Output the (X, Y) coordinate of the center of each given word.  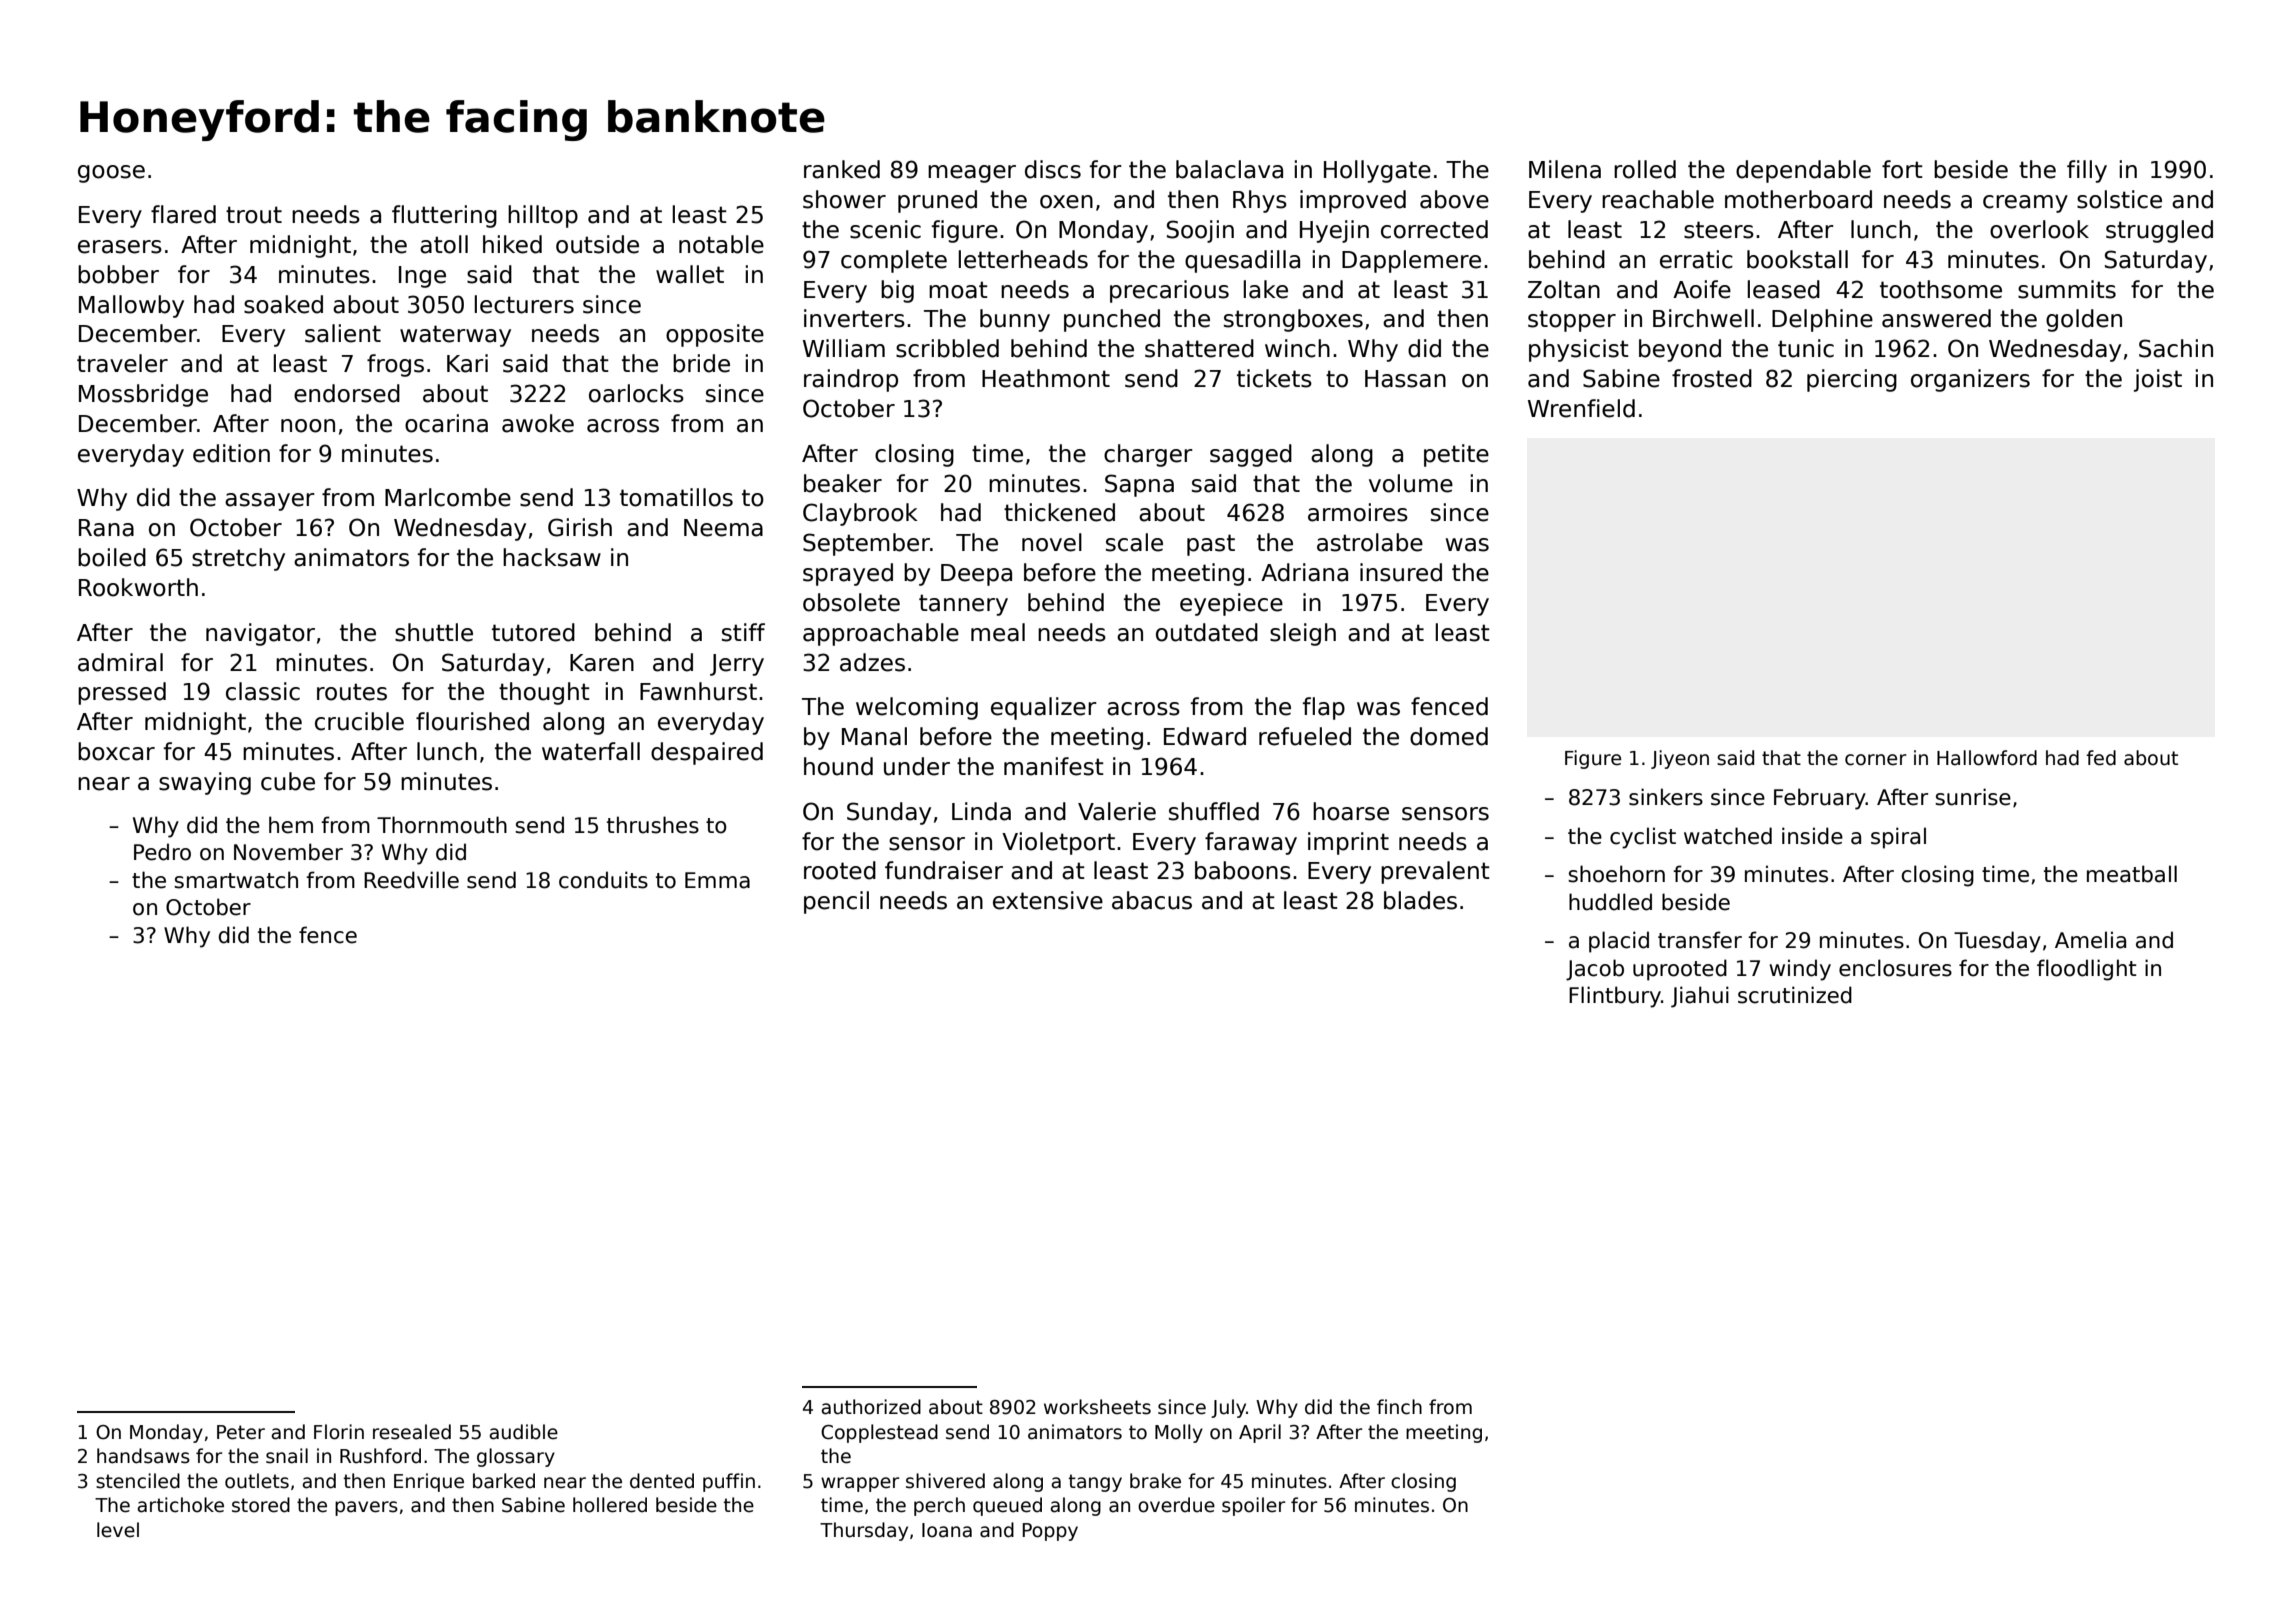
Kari (467, 363)
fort (1902, 169)
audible (524, 1432)
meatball (2132, 874)
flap (1324, 708)
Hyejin (1334, 231)
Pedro (162, 852)
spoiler (1253, 1506)
